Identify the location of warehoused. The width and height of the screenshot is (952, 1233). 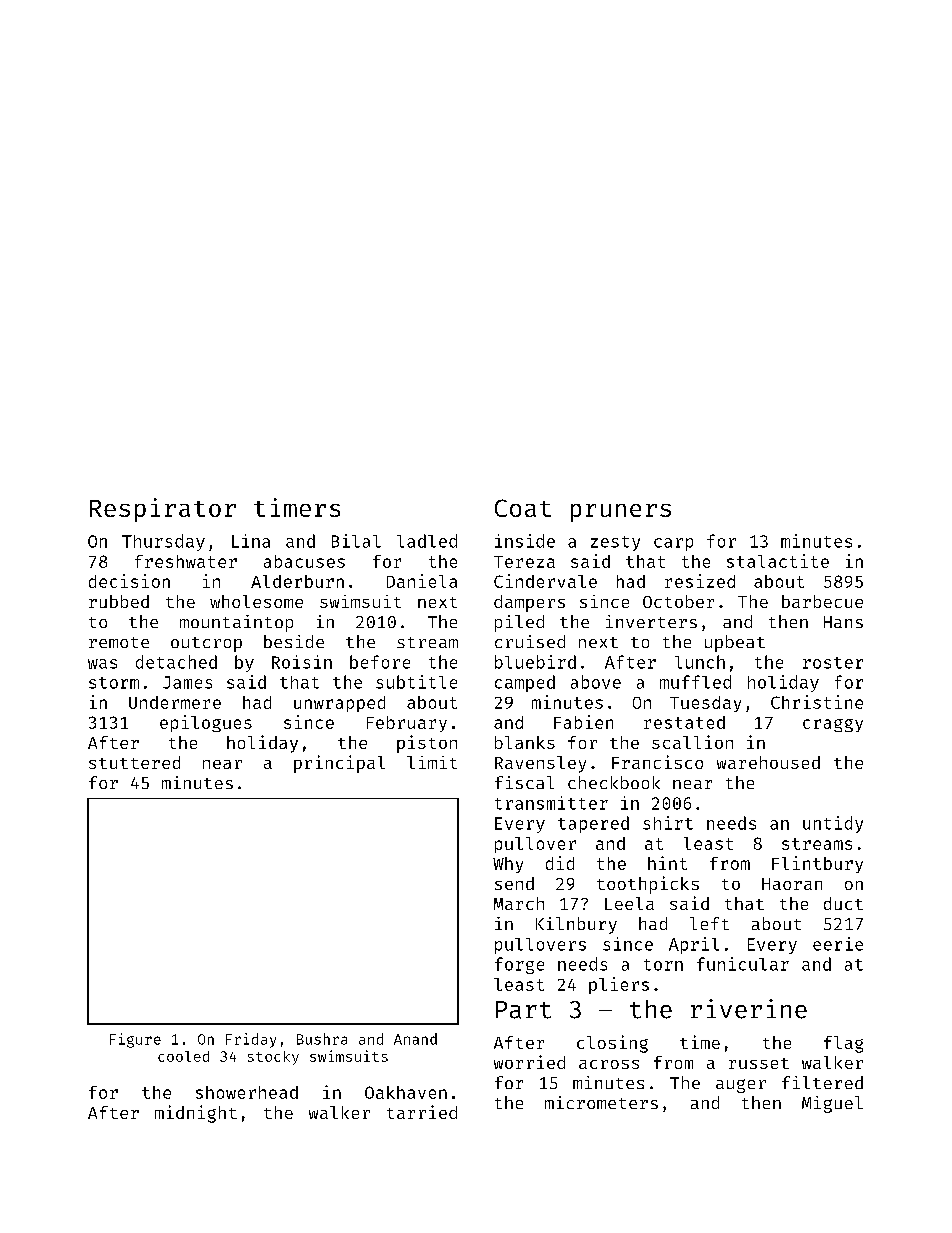
(768, 762).
